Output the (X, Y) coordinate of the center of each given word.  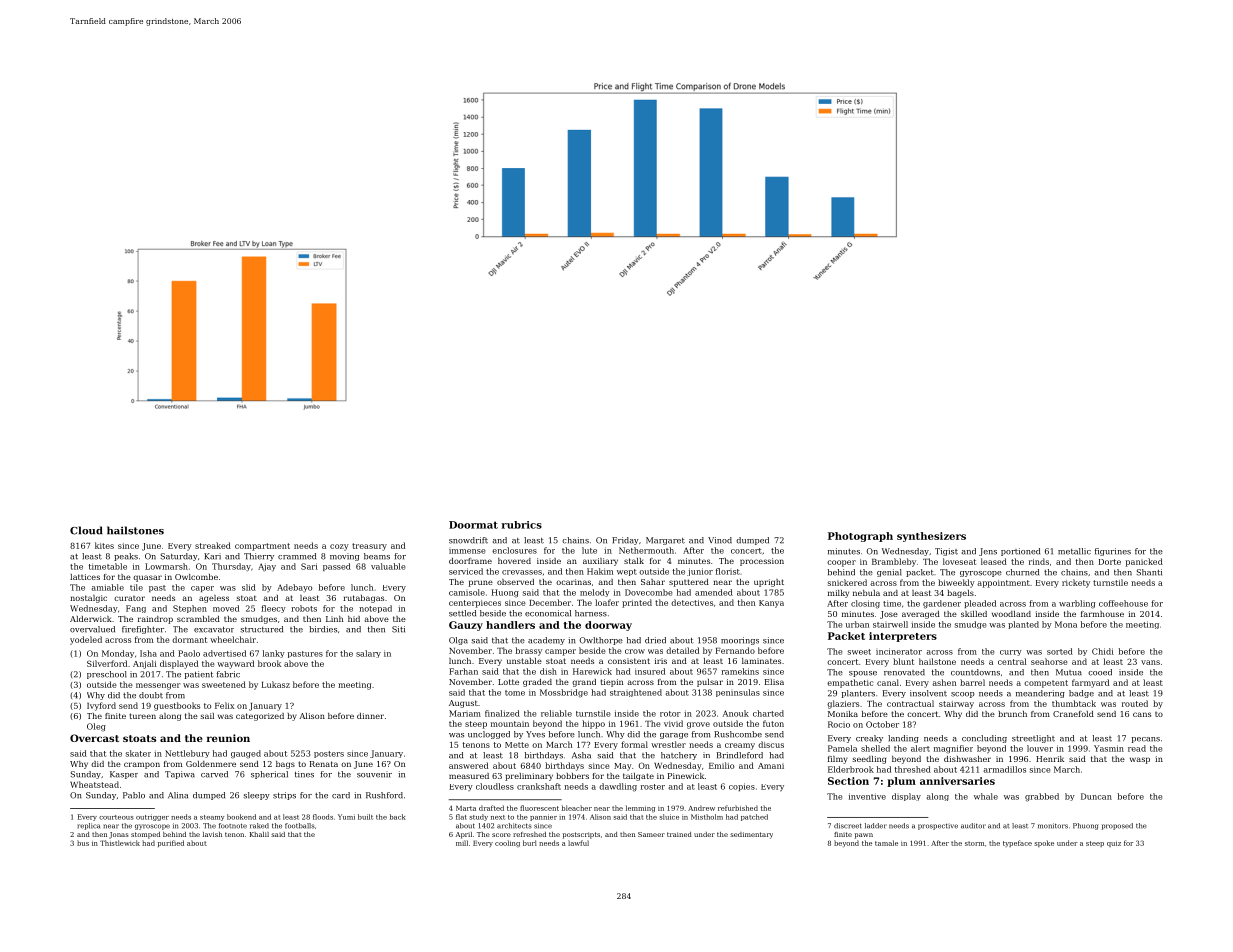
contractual (910, 703)
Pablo (134, 795)
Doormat (473, 525)
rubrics (521, 525)
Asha (581, 755)
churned (1022, 572)
